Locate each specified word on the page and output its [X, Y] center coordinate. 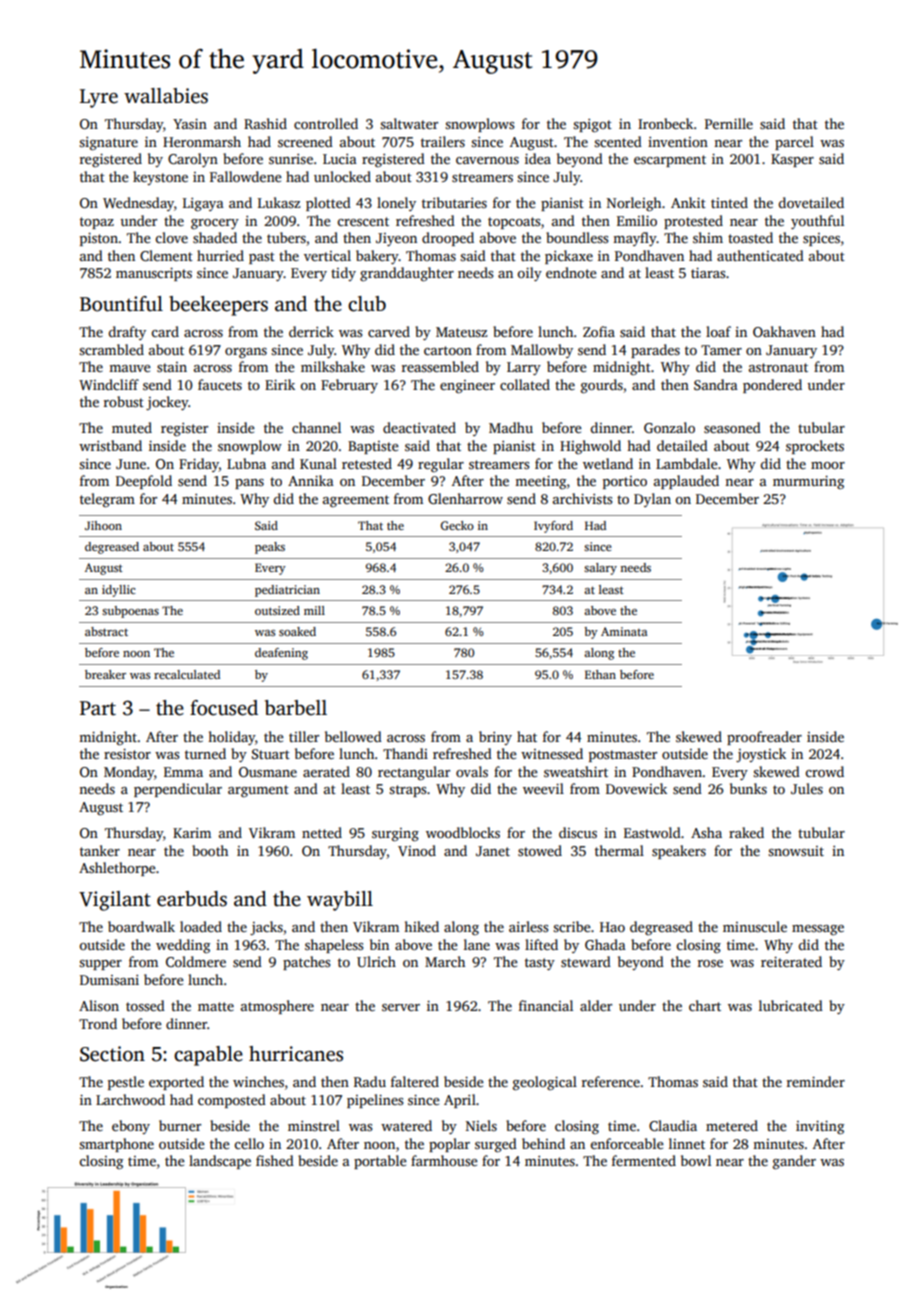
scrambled [111, 349]
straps [407, 791]
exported [176, 1083]
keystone [160, 178]
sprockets [815, 447]
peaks [270, 548]
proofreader [764, 738]
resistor [127, 754]
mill [314, 610]
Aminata [624, 631]
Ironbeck [665, 123]
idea [538, 158]
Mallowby [542, 351]
